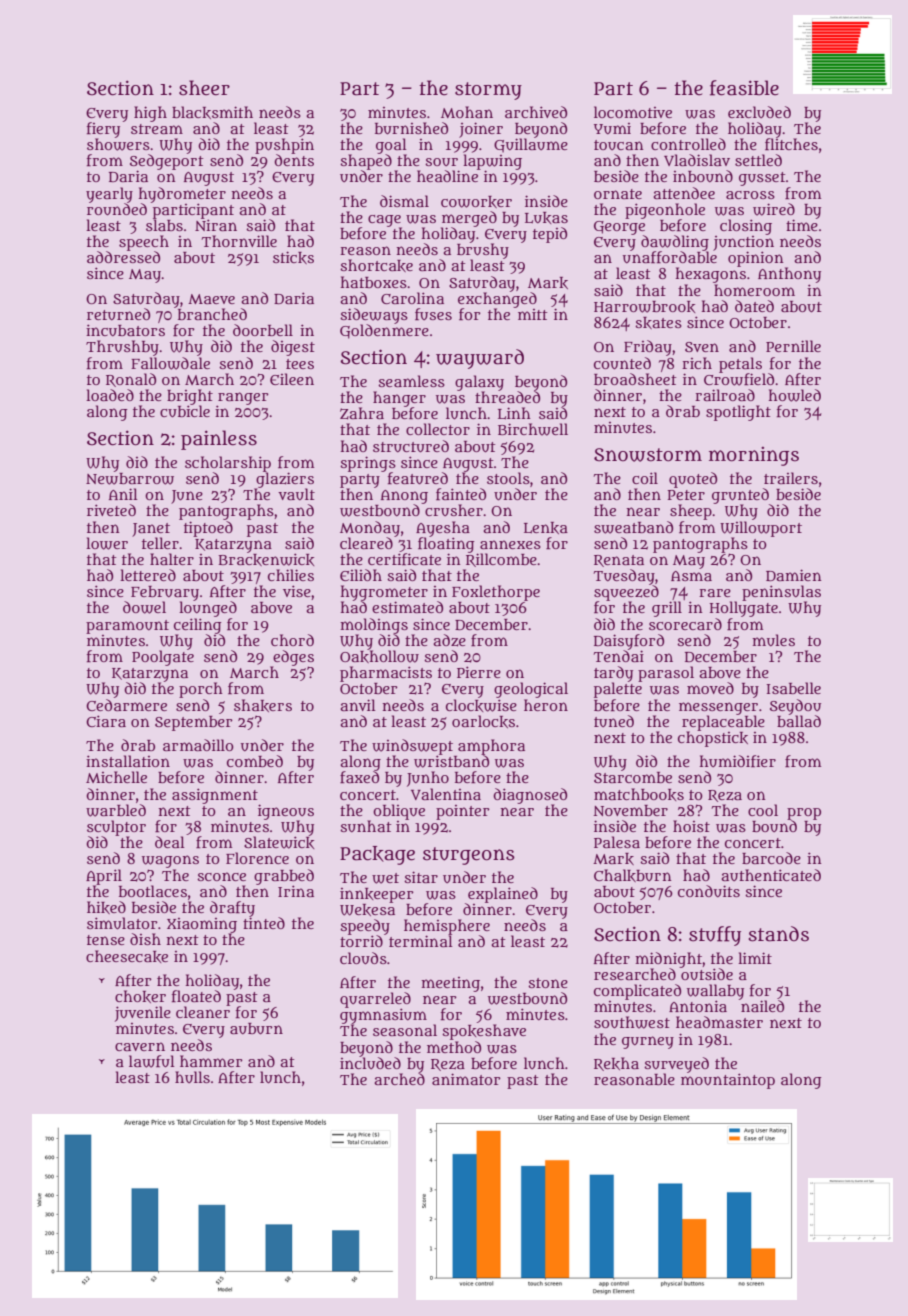 The image size is (908, 1316). What do you see at coordinates (744, 609) in the screenshot?
I see `Hollygate` at bounding box center [744, 609].
